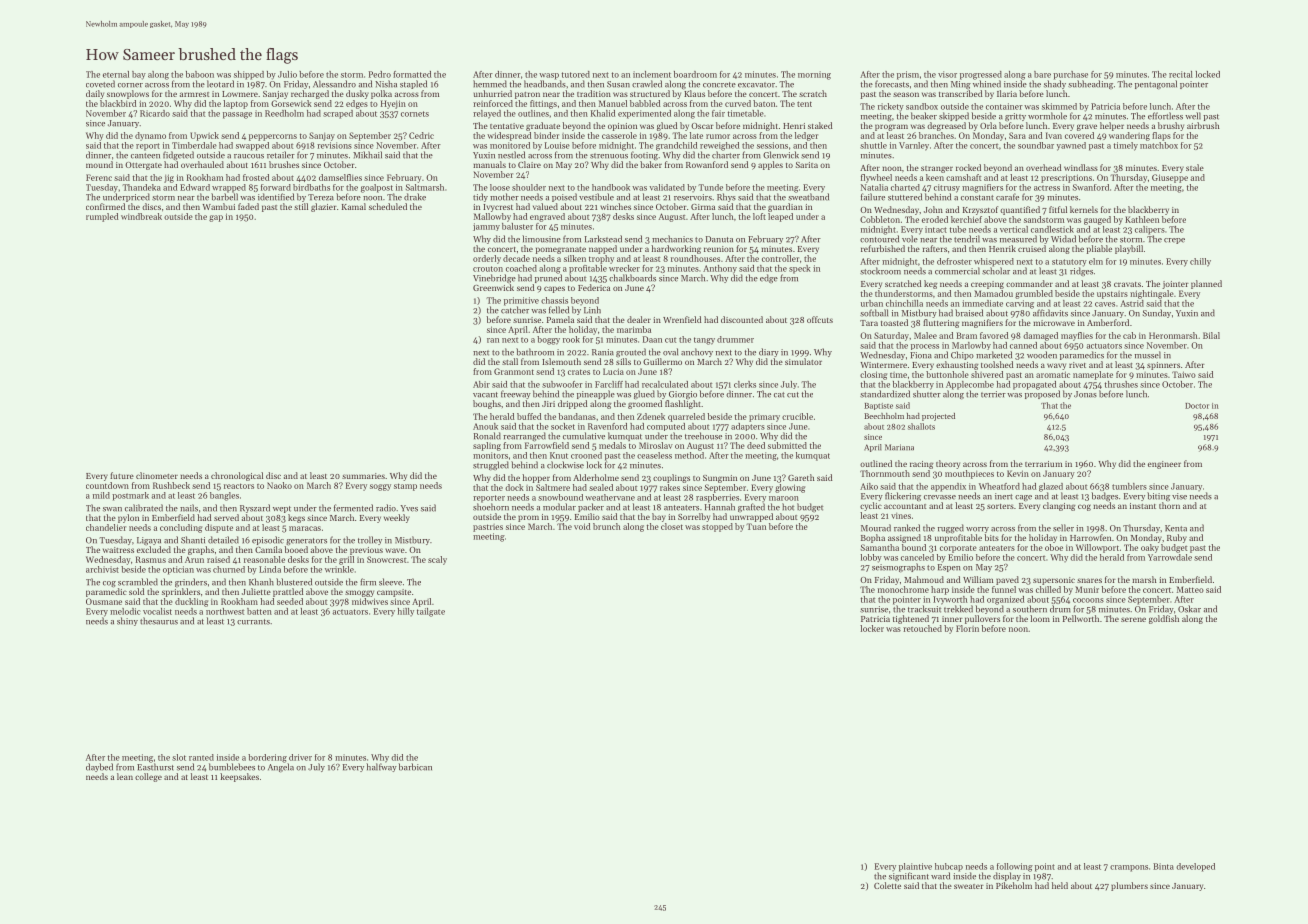 The image size is (1308, 924). I want to click on Colette, so click(887, 885).
